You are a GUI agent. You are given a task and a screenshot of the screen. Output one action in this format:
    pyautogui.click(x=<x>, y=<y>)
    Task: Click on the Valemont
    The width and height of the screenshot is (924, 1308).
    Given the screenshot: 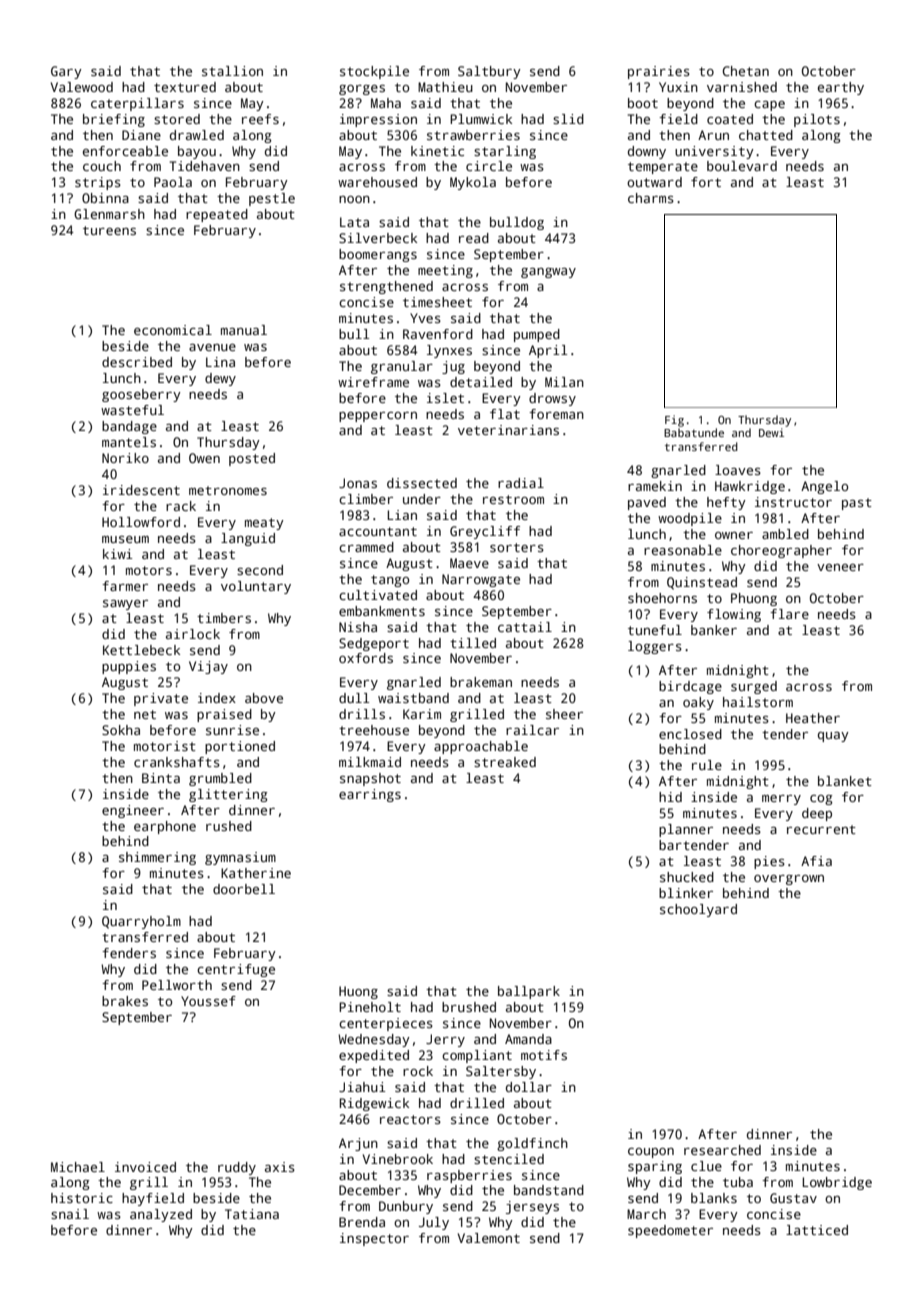 What is the action you would take?
    pyautogui.click(x=489, y=1238)
